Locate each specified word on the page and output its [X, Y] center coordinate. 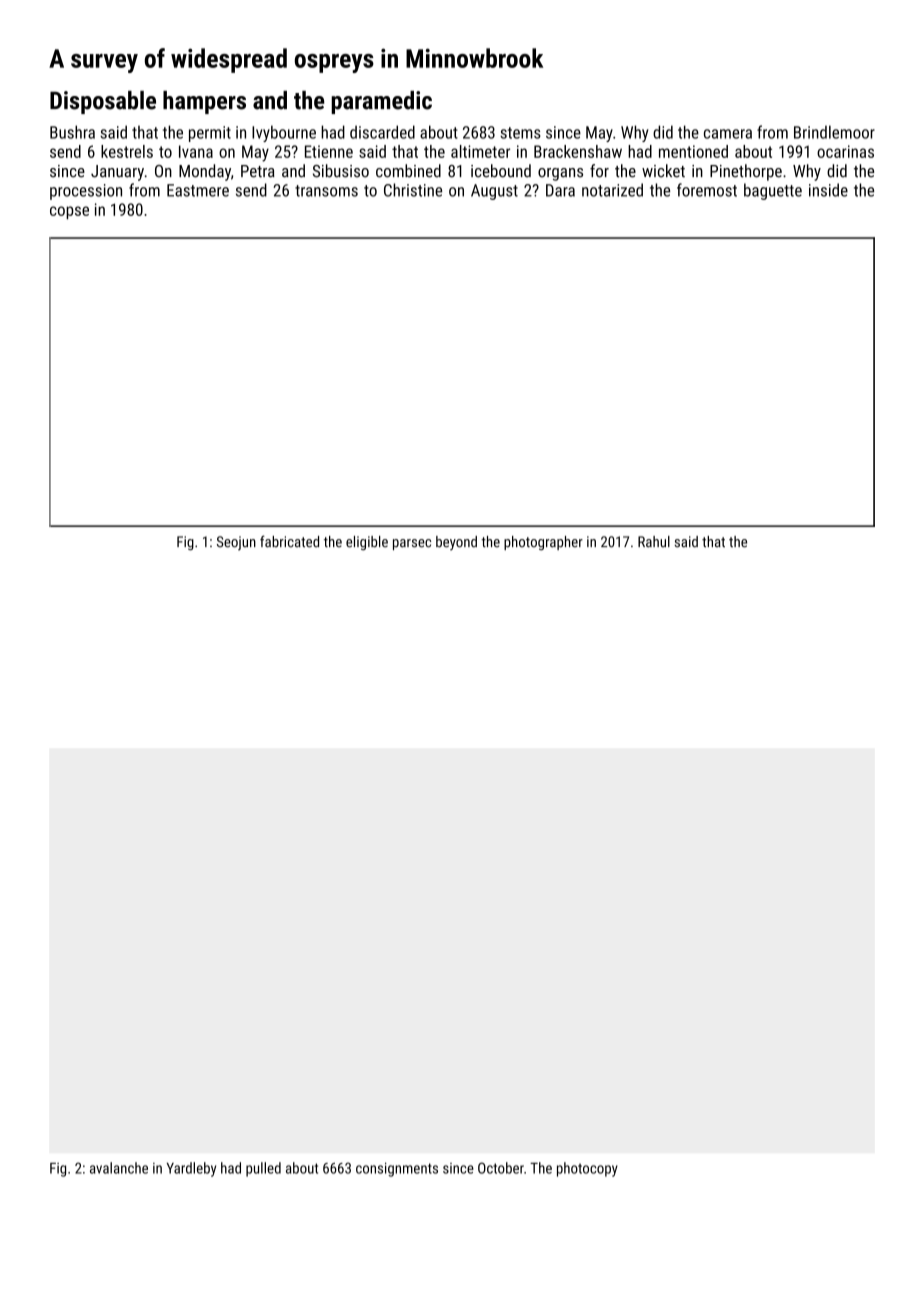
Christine [413, 190]
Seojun [236, 543]
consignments [397, 1169]
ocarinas [845, 151]
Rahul [654, 542]
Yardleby [191, 1169]
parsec [412, 544]
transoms [326, 191]
